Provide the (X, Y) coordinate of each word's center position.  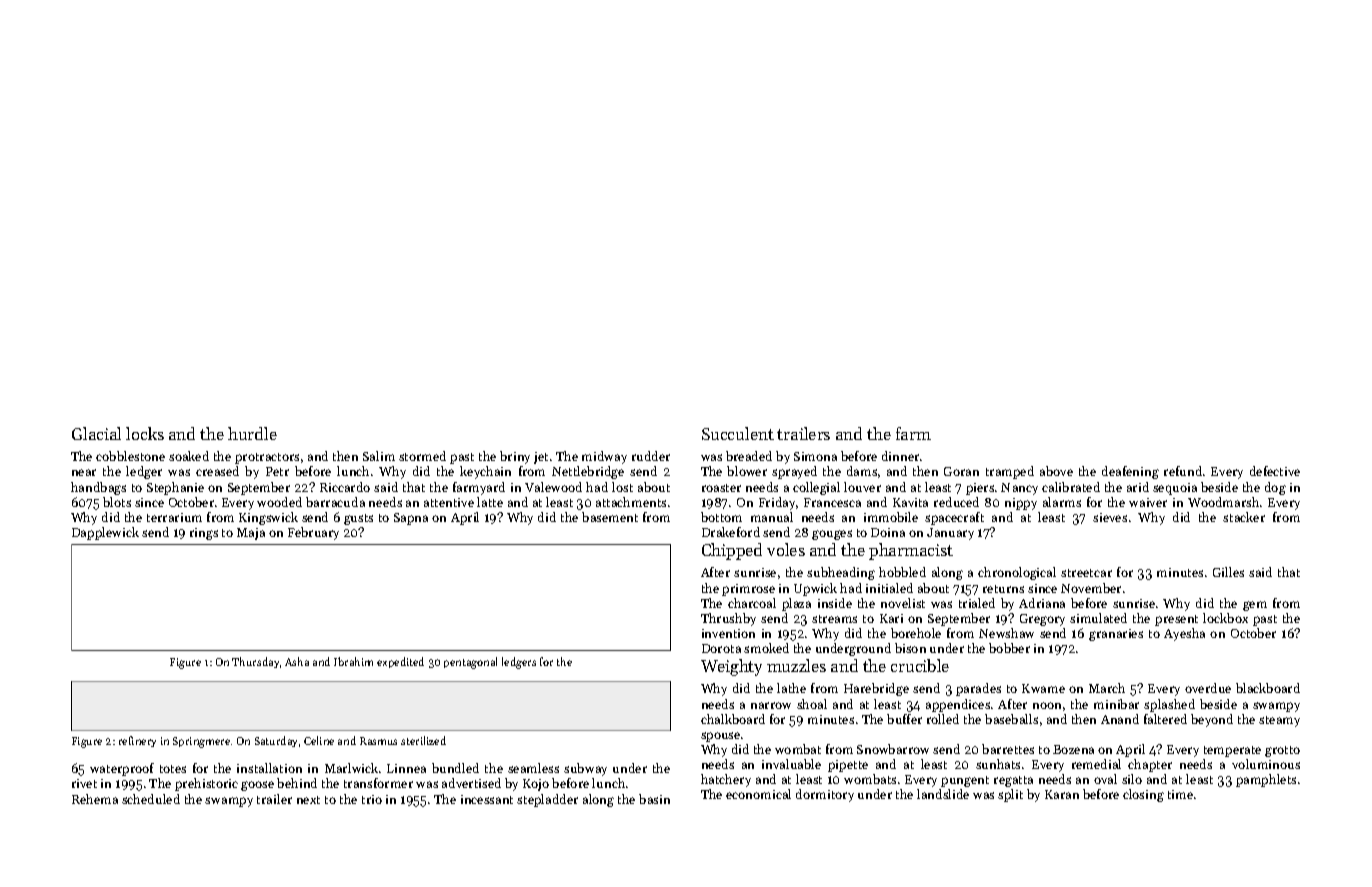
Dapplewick (105, 533)
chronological (1017, 573)
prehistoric (206, 784)
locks (145, 433)
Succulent (738, 433)
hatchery (726, 780)
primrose (748, 590)
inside (835, 603)
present (1176, 620)
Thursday (255, 662)
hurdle (252, 433)
